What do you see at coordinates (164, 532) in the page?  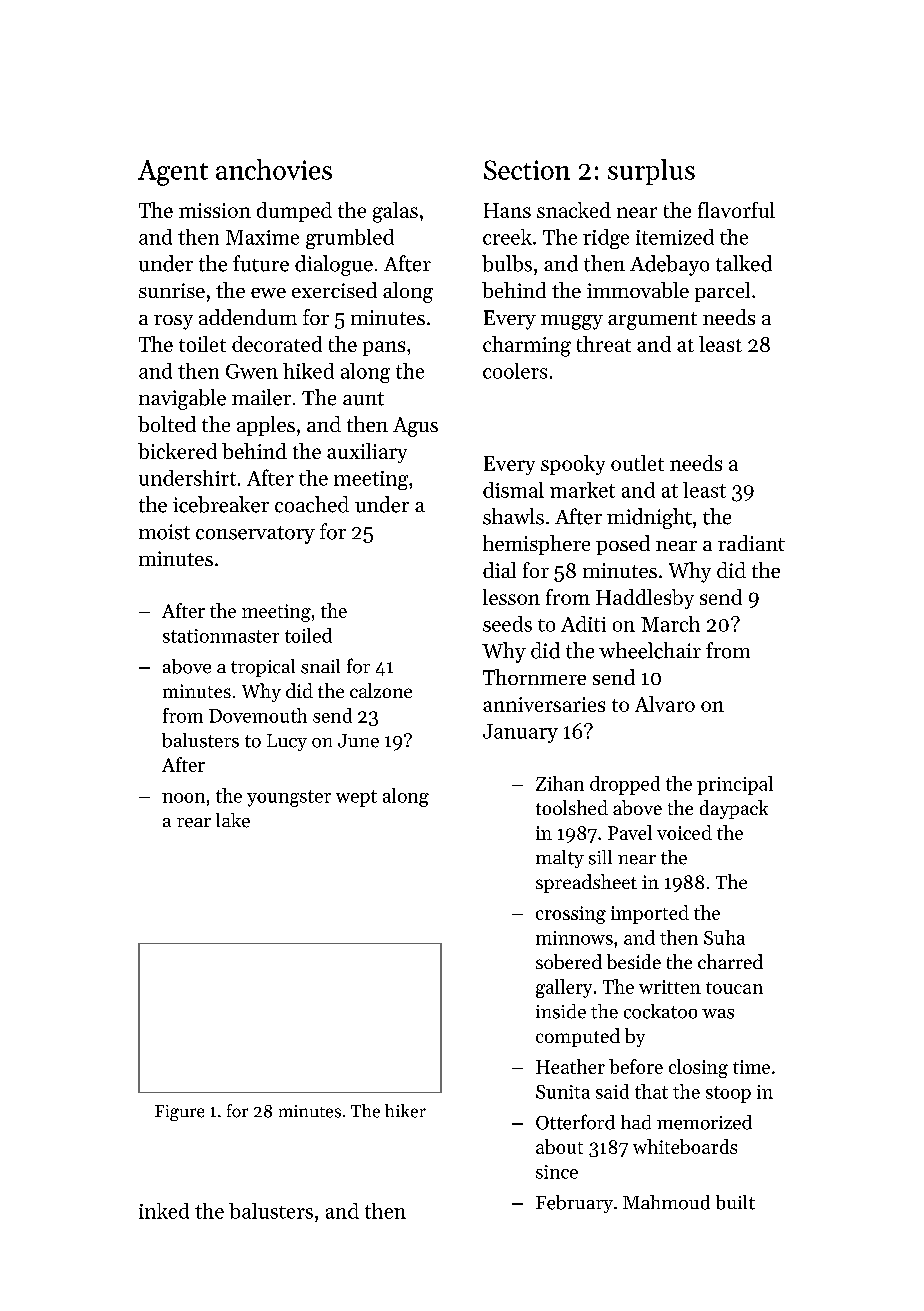 I see `moist` at bounding box center [164, 532].
